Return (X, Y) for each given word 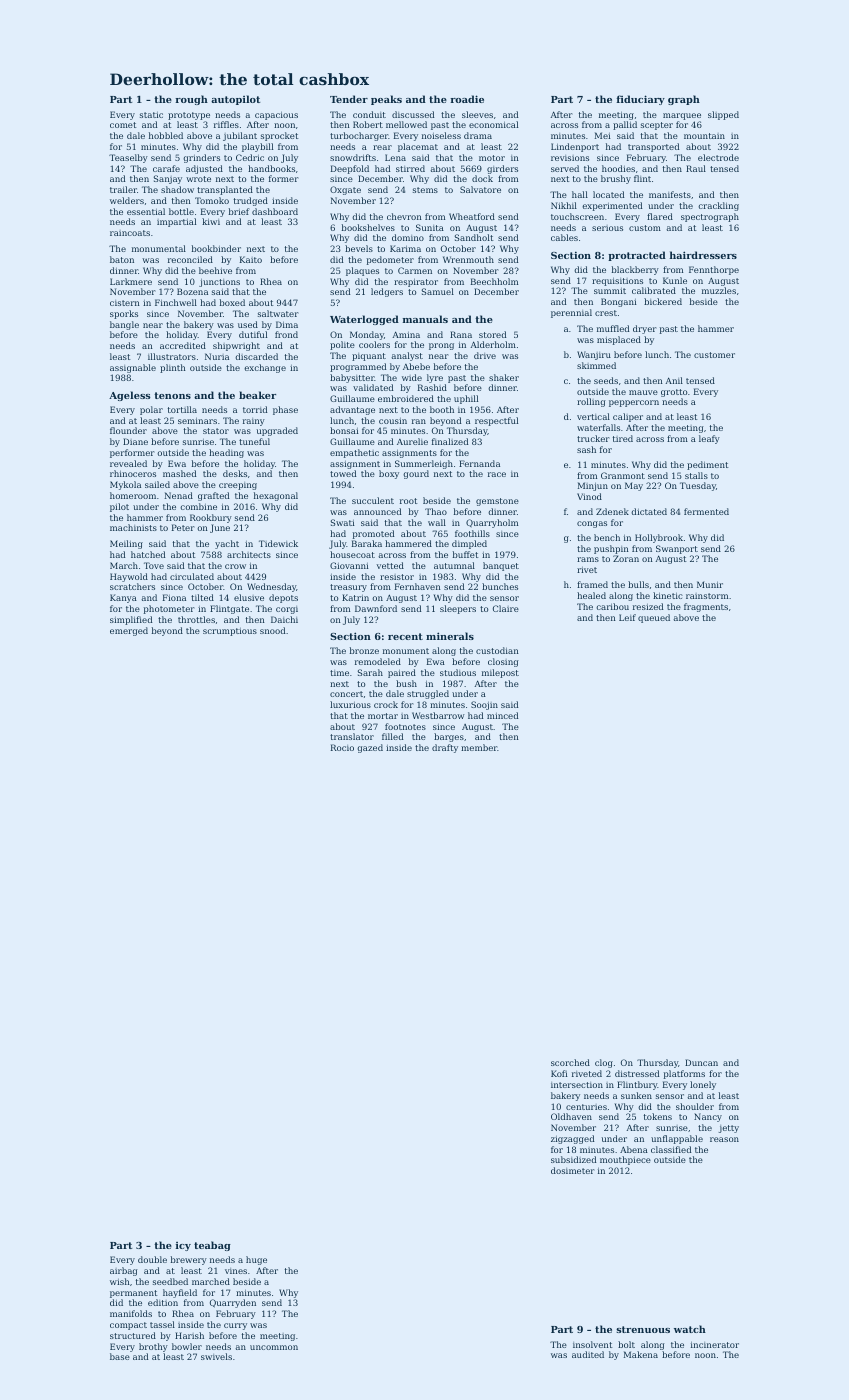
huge (256, 1260)
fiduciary (641, 100)
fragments (706, 607)
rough (191, 100)
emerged (129, 631)
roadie (467, 99)
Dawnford (376, 608)
